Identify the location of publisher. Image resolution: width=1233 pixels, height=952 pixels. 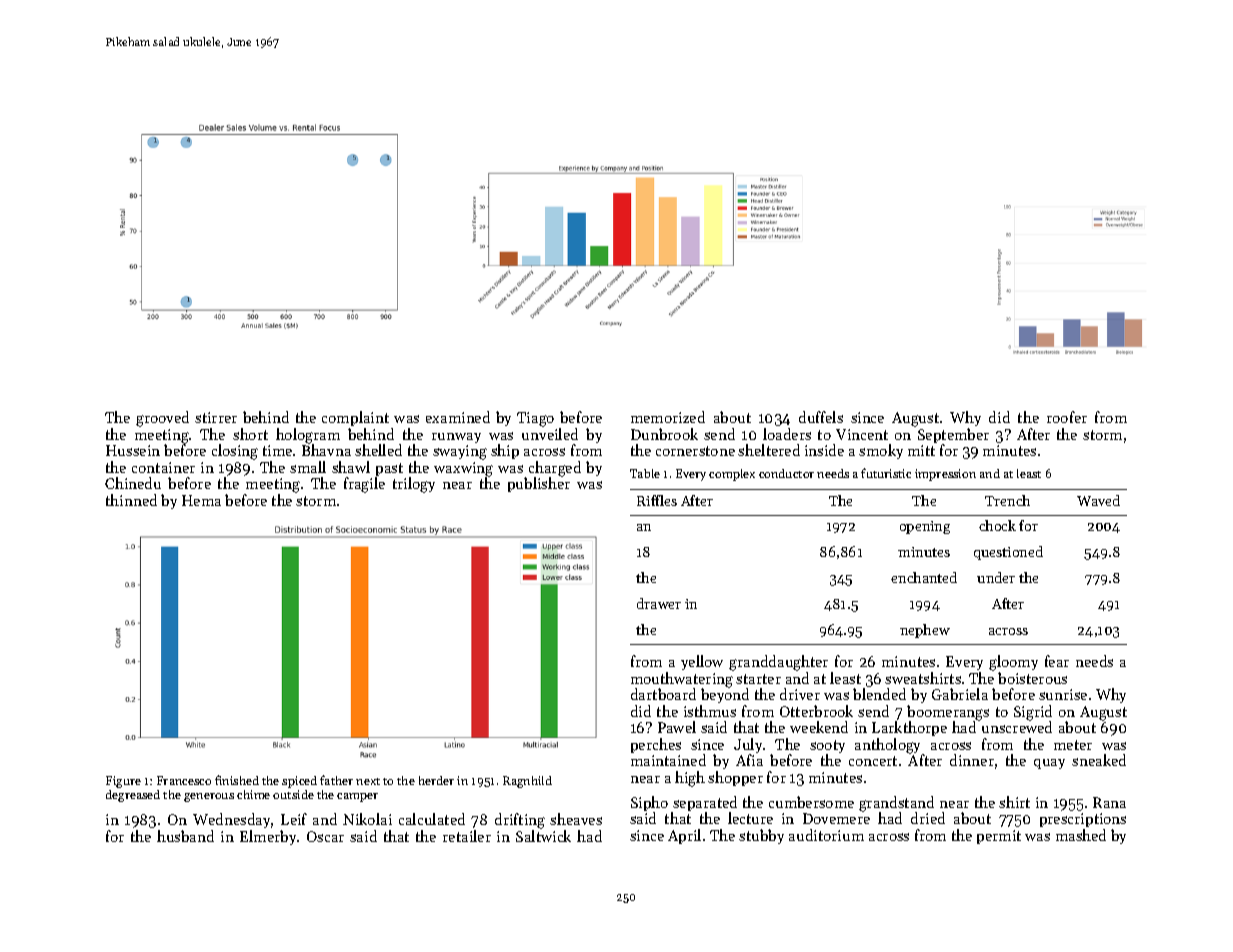
(539, 485).
